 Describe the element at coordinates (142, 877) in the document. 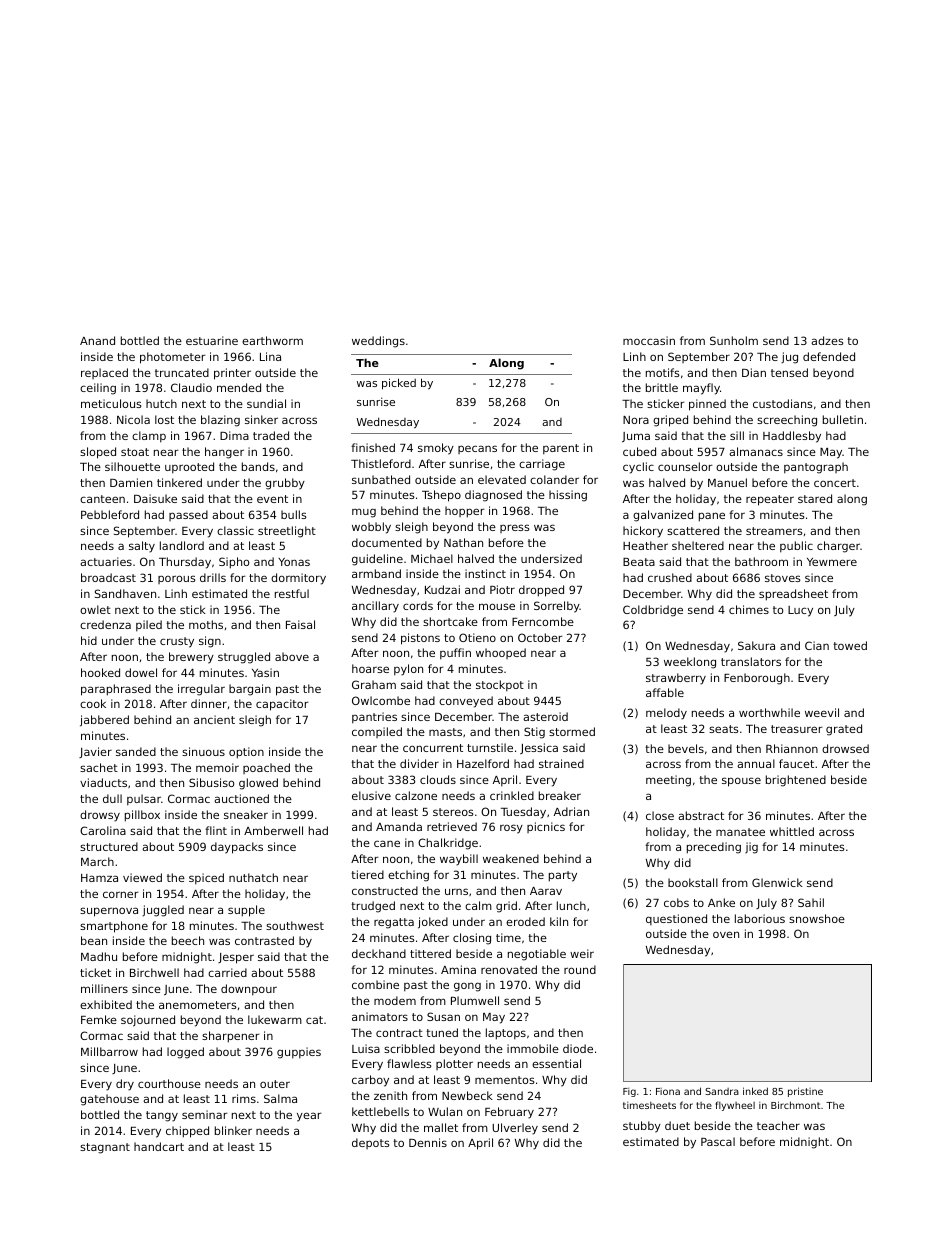

I see `viewed` at that location.
